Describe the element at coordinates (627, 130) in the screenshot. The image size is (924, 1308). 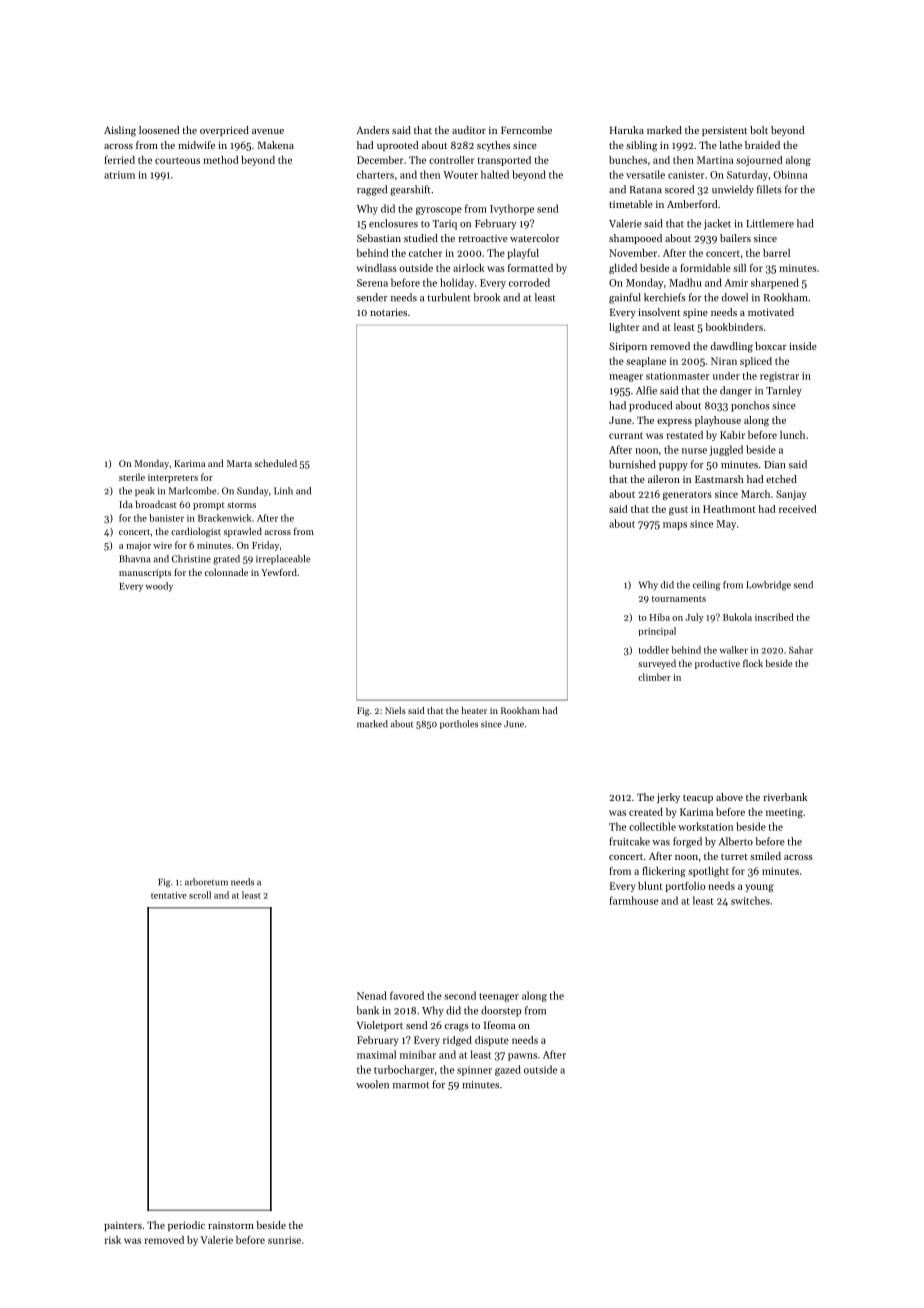
I see `Haruka` at that location.
